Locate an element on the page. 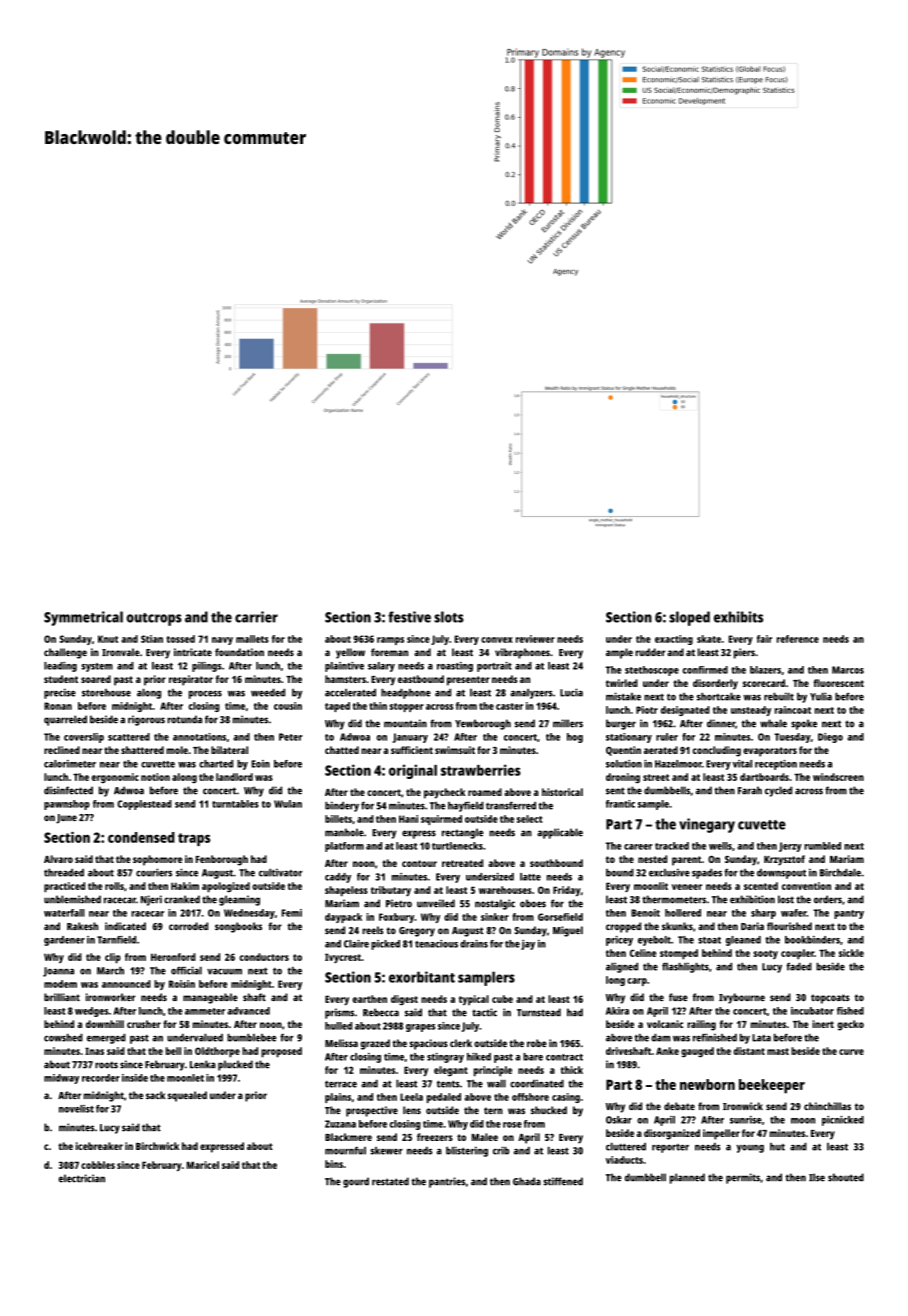  conductors is located at coordinates (264, 957).
